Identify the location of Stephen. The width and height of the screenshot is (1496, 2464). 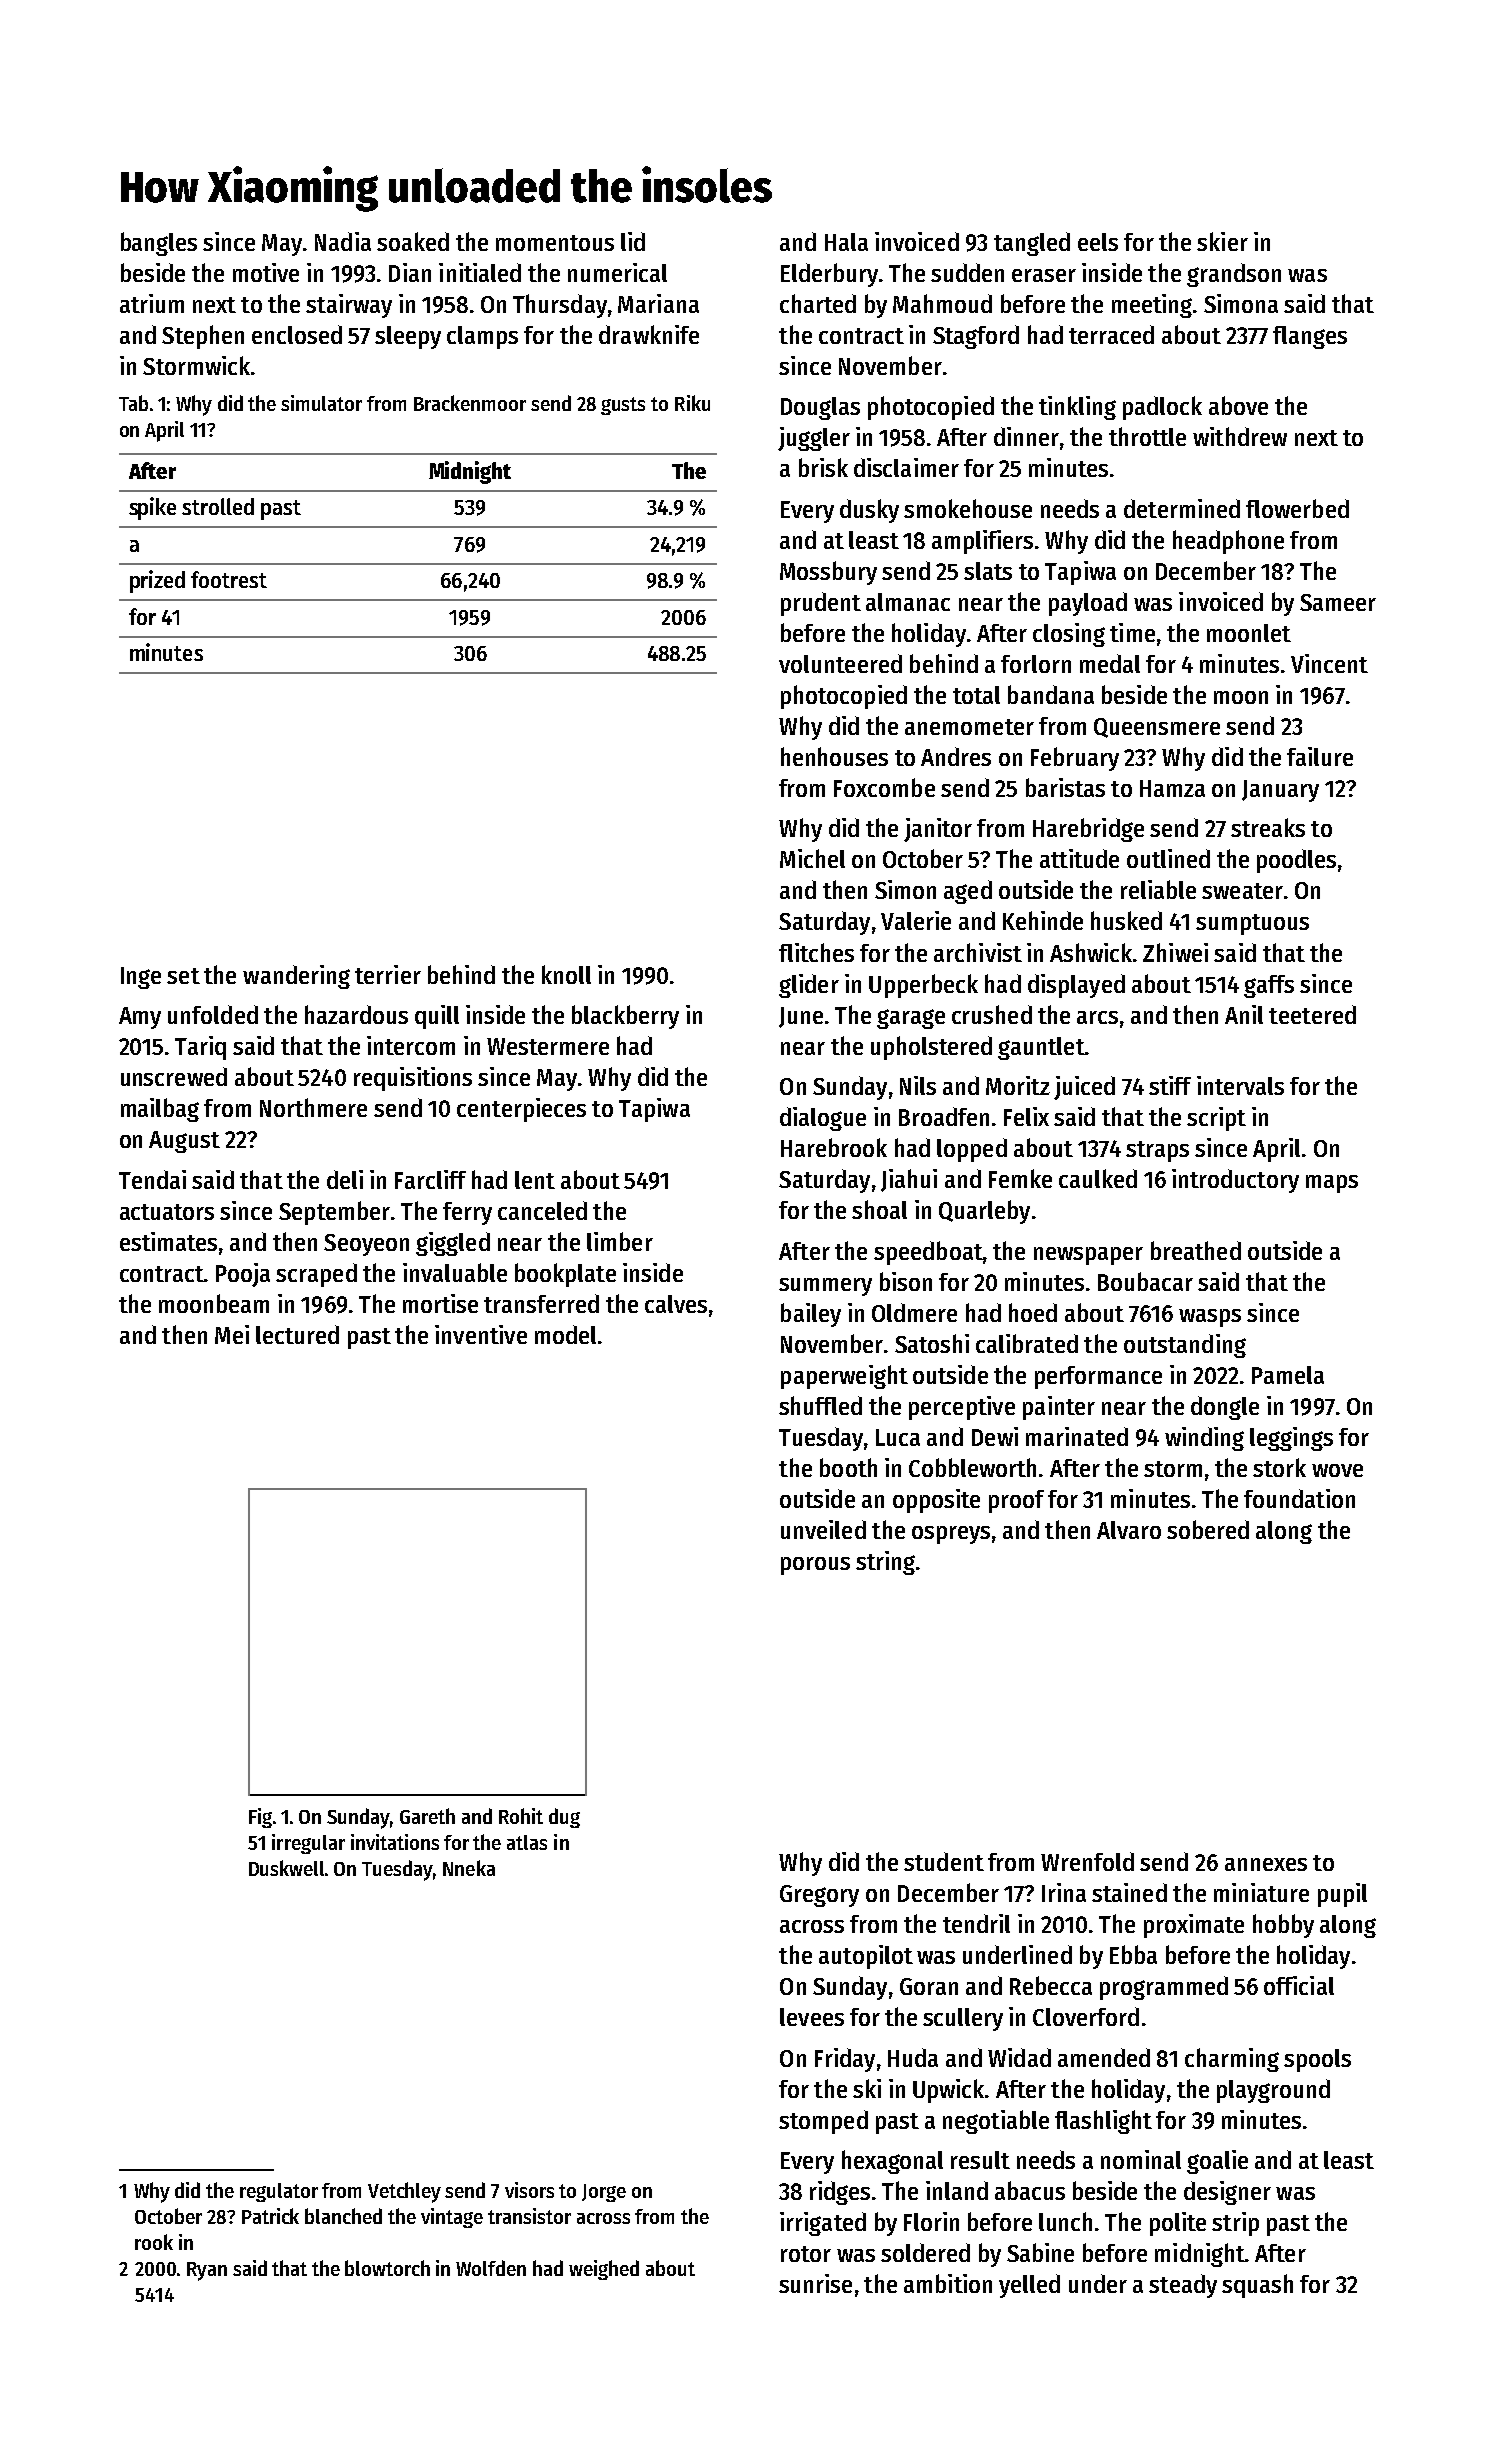
(203, 337).
